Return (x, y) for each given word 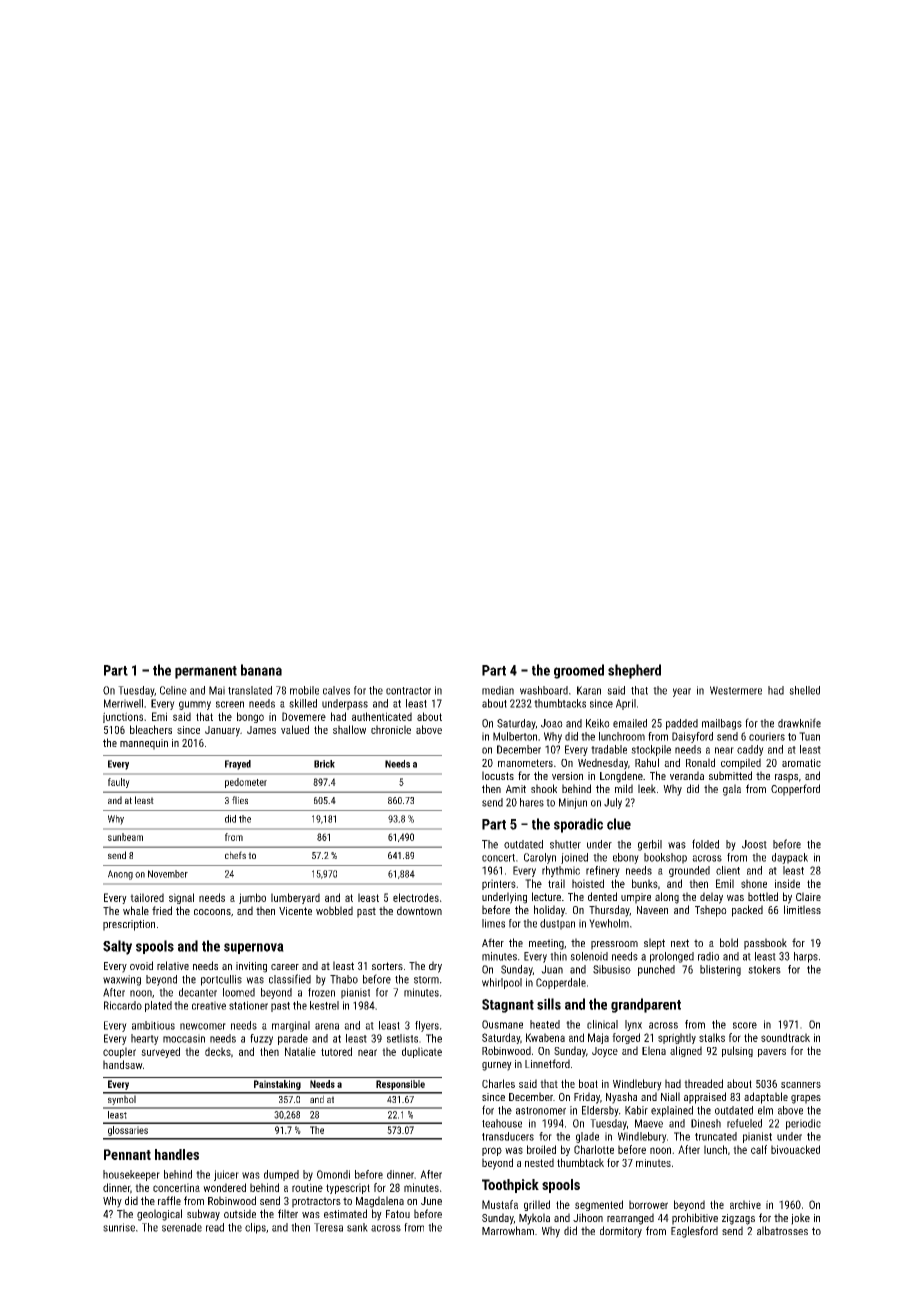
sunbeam (125, 837)
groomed (579, 671)
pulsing (737, 1051)
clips (255, 1228)
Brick (324, 764)
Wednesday (603, 764)
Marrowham (508, 1230)
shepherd (634, 671)
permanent (206, 672)
